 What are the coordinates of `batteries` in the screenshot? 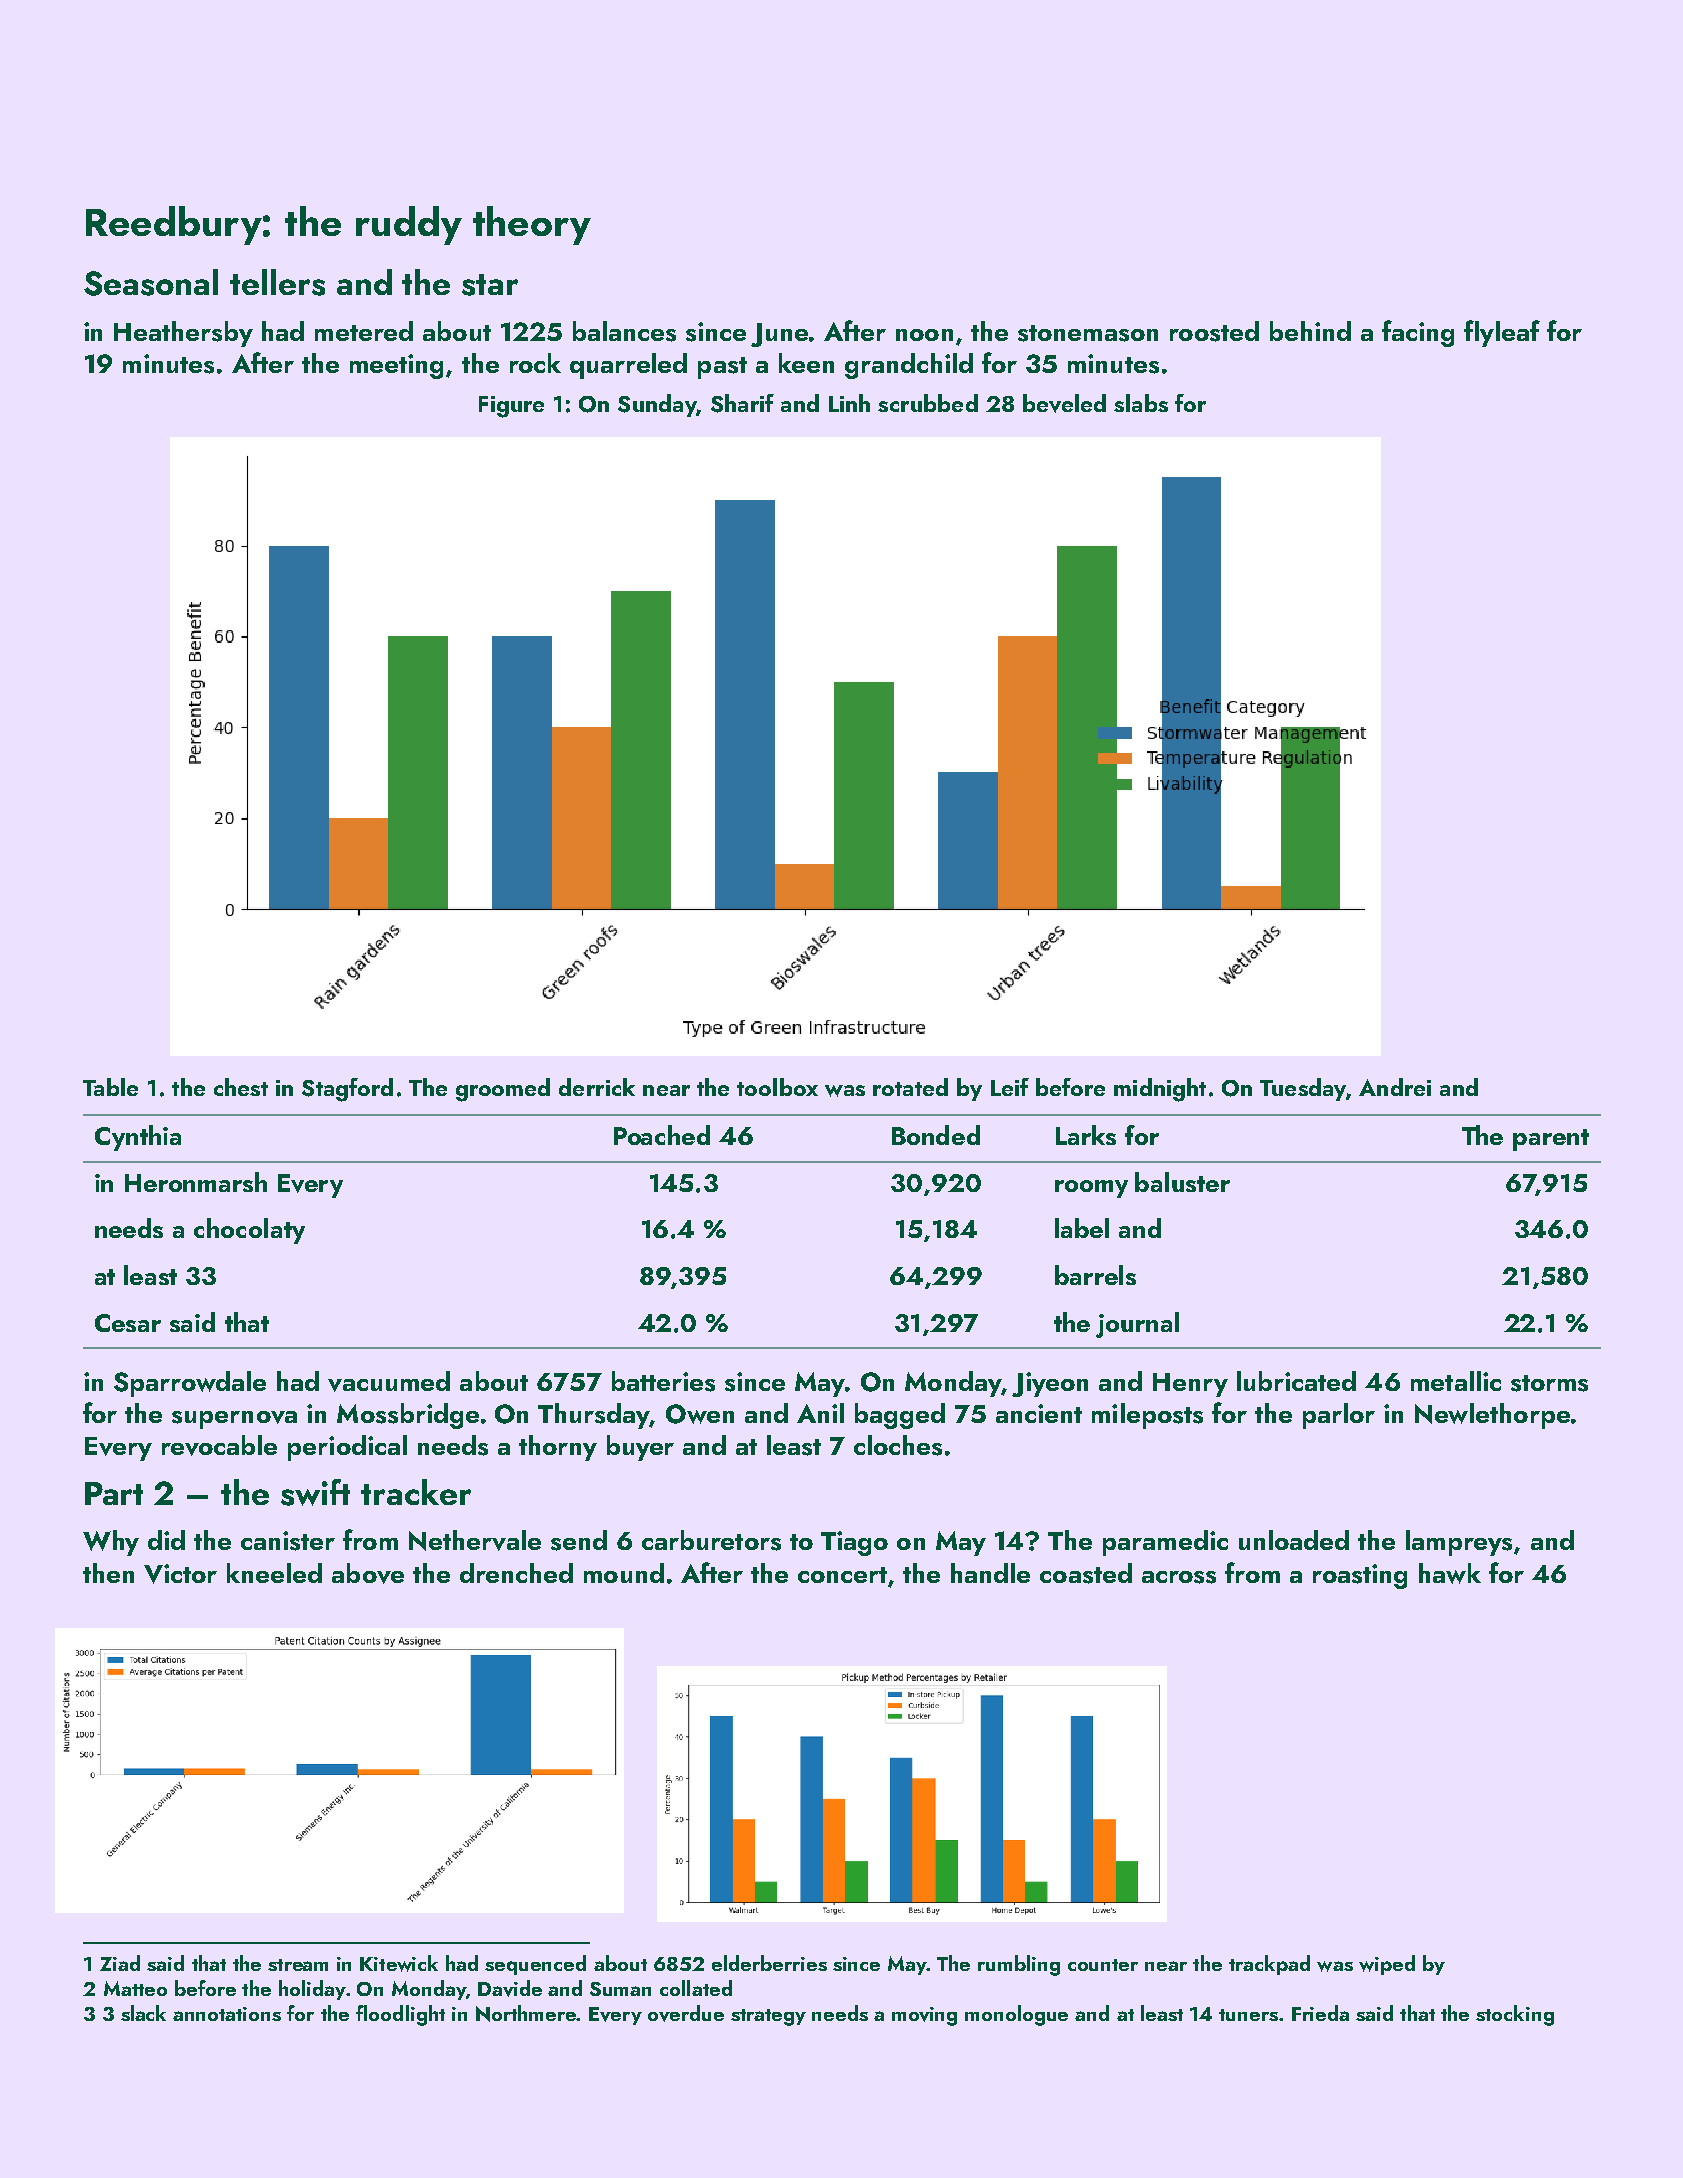 It's located at (663, 1381).
